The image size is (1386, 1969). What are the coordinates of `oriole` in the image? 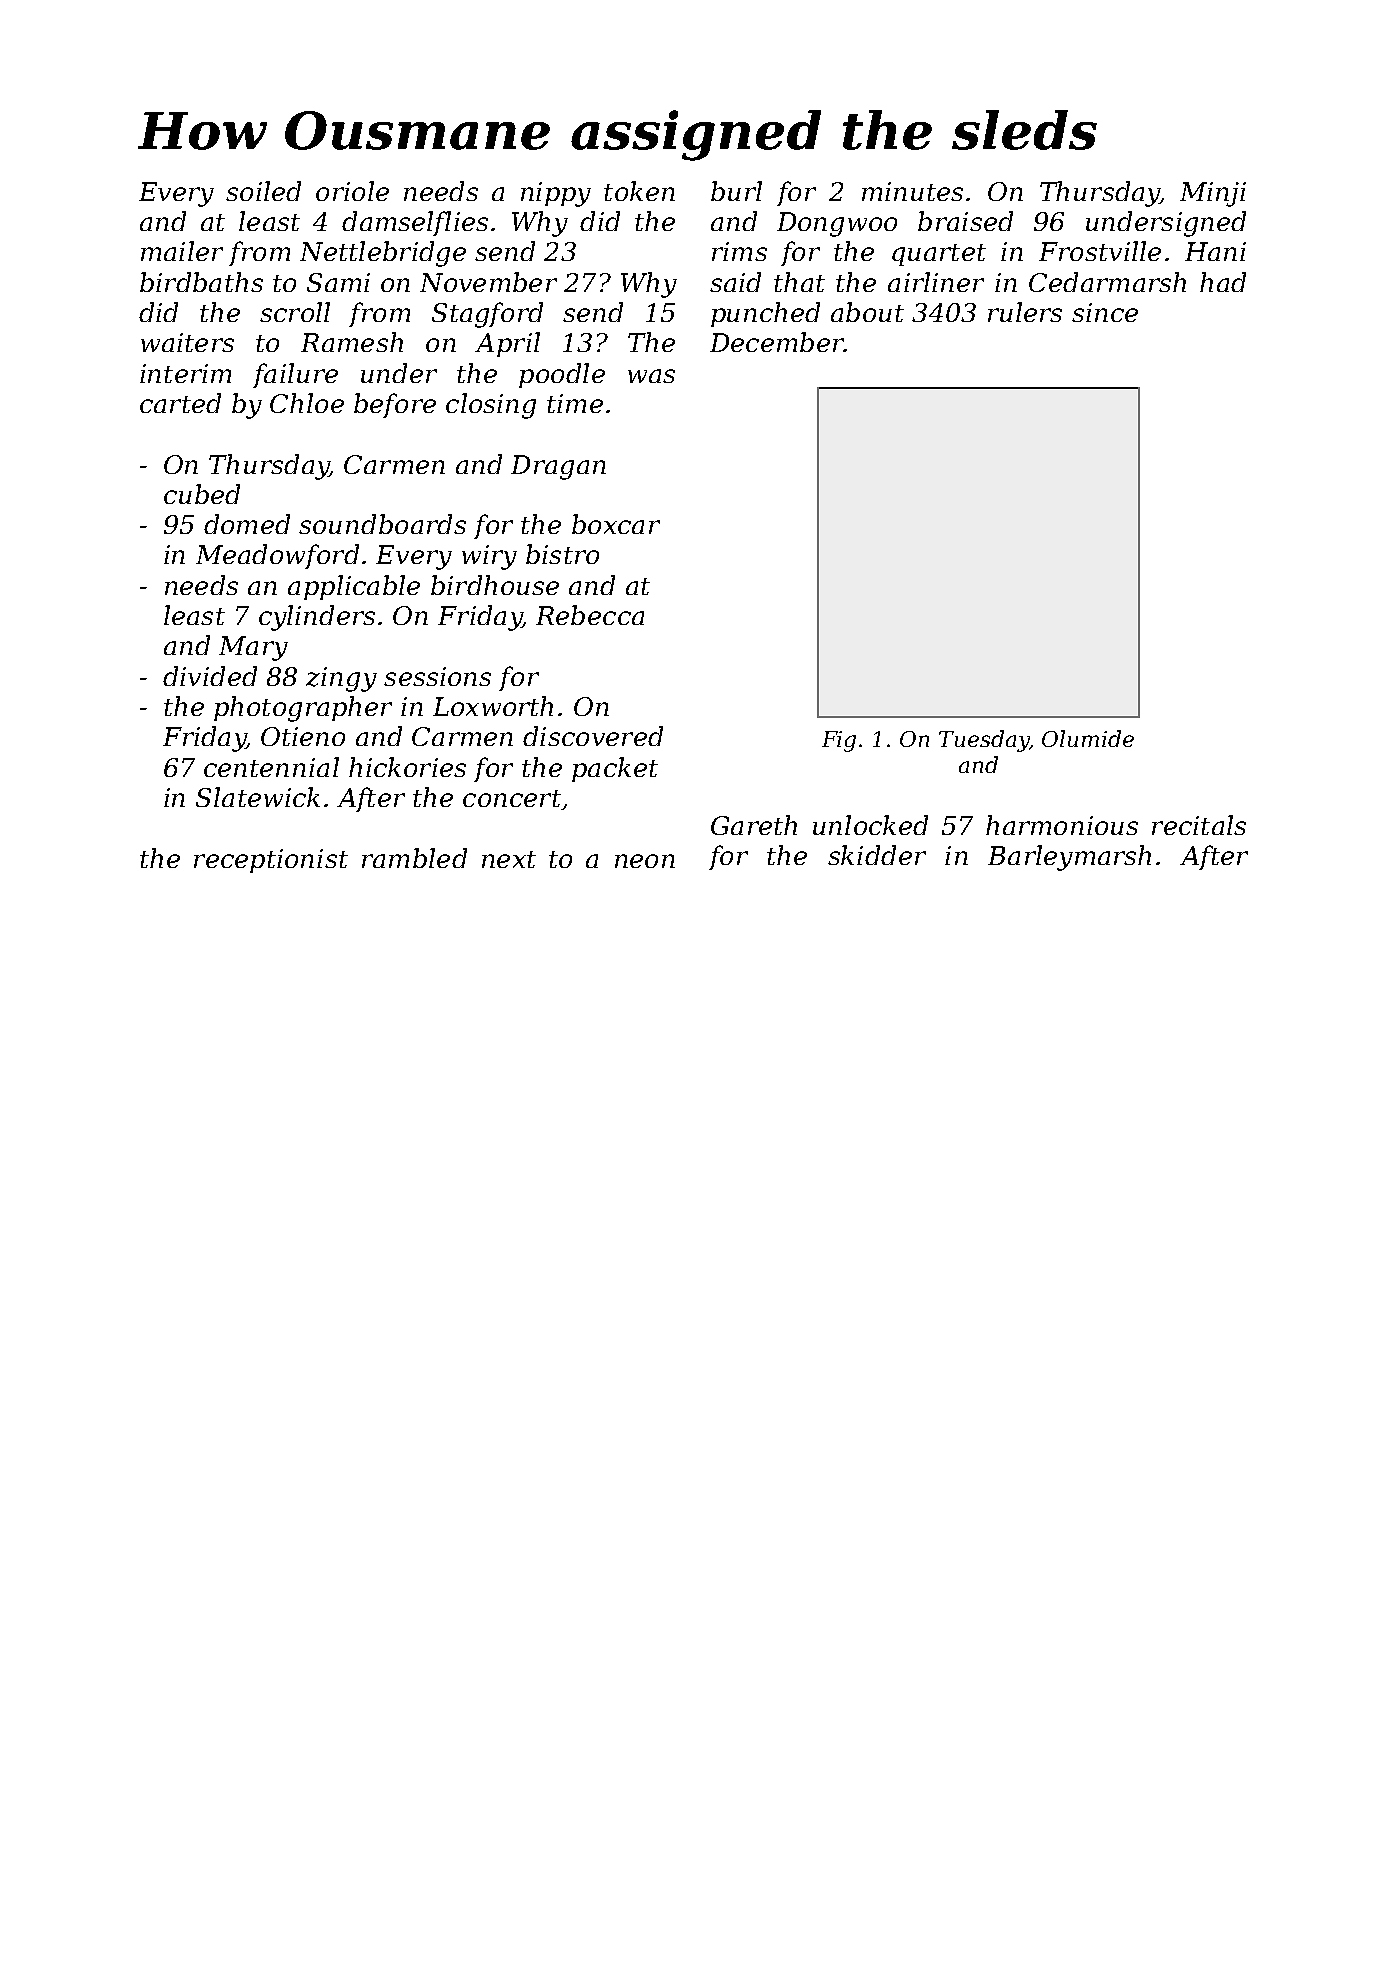 It's located at (352, 191).
